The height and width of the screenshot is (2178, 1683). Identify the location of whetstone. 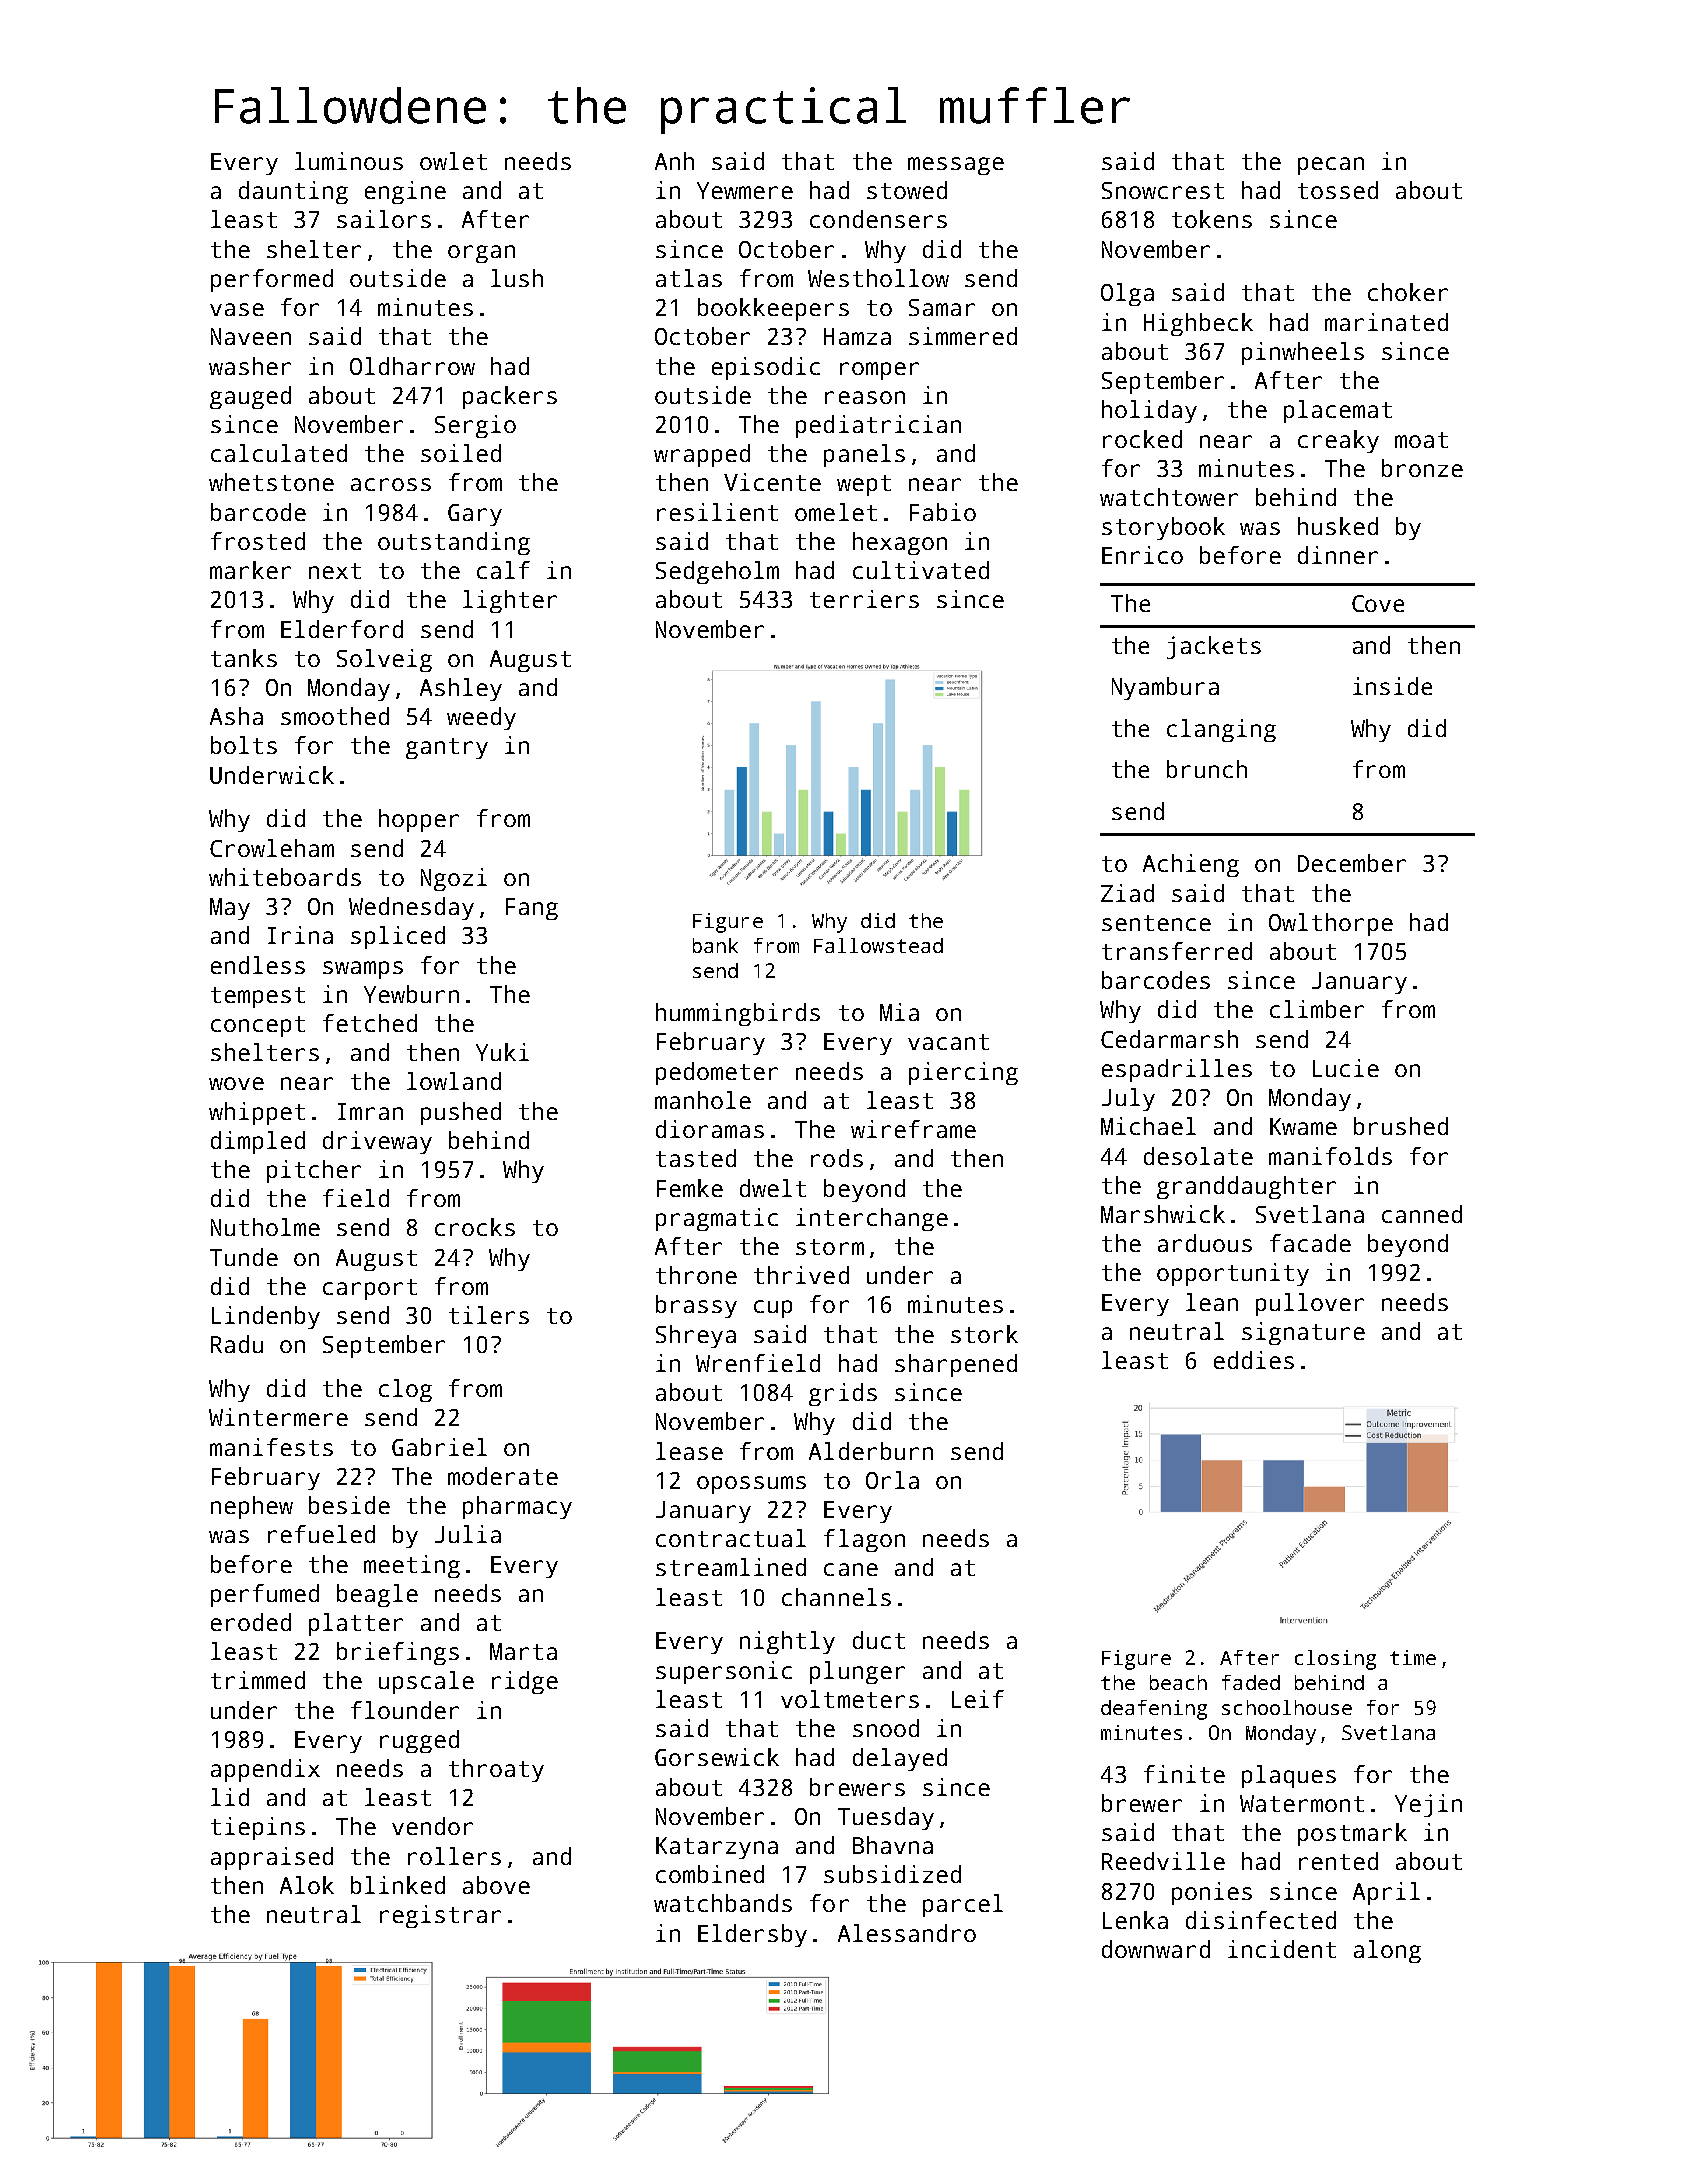
(271, 482).
